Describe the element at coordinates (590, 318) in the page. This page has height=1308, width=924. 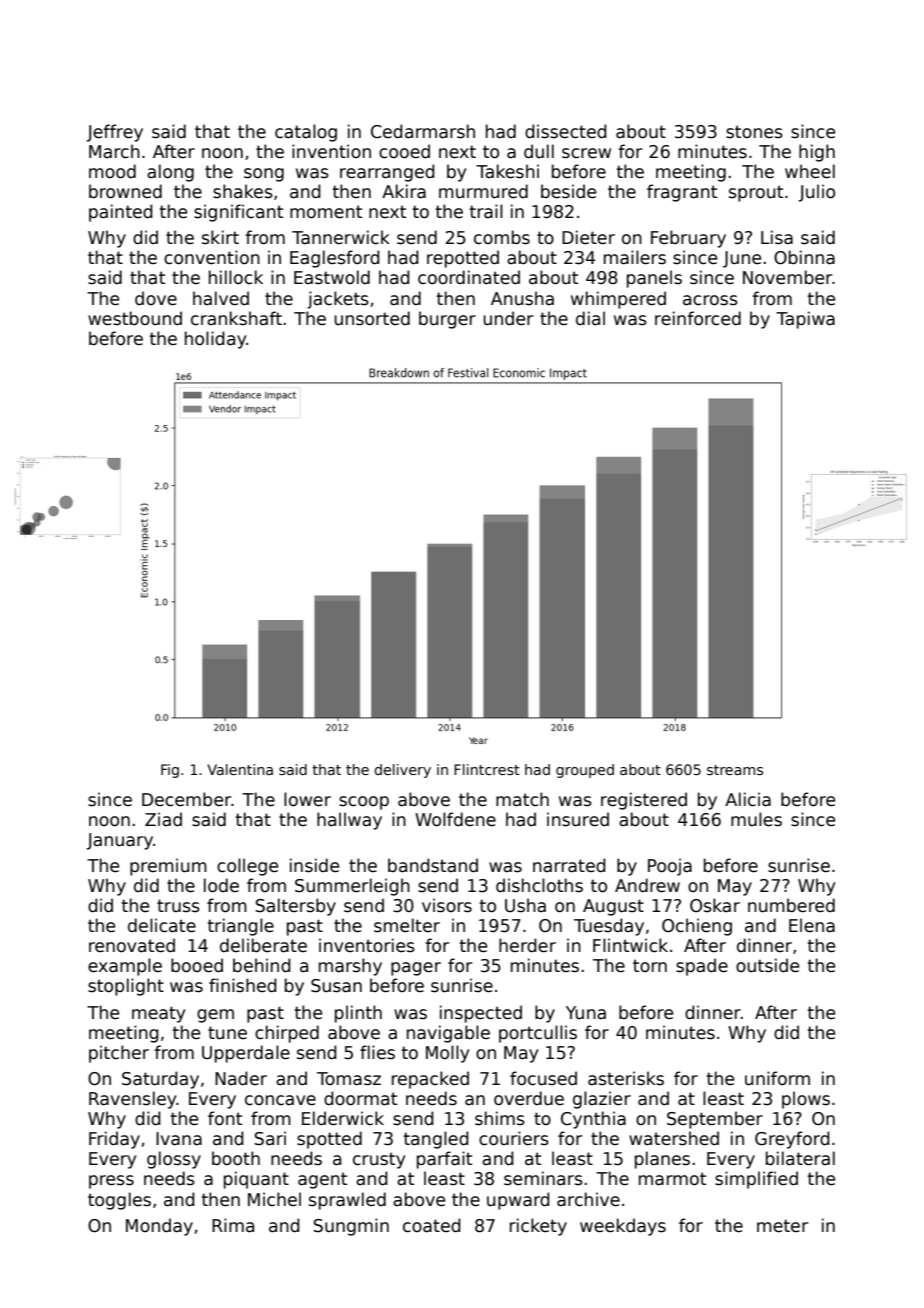
I see `dial` at that location.
